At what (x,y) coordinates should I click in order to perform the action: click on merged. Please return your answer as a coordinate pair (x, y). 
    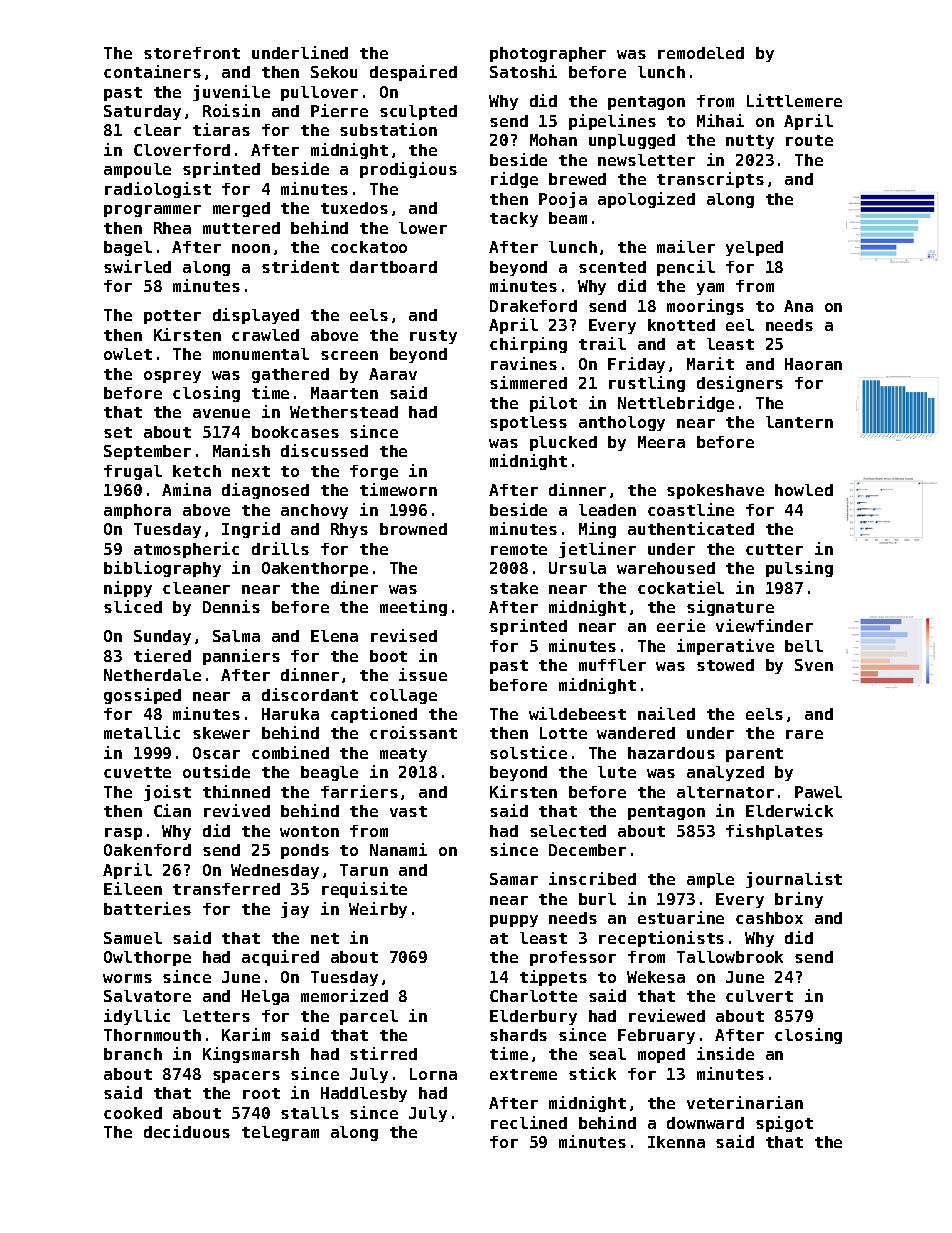
    Looking at the image, I should click on (241, 209).
